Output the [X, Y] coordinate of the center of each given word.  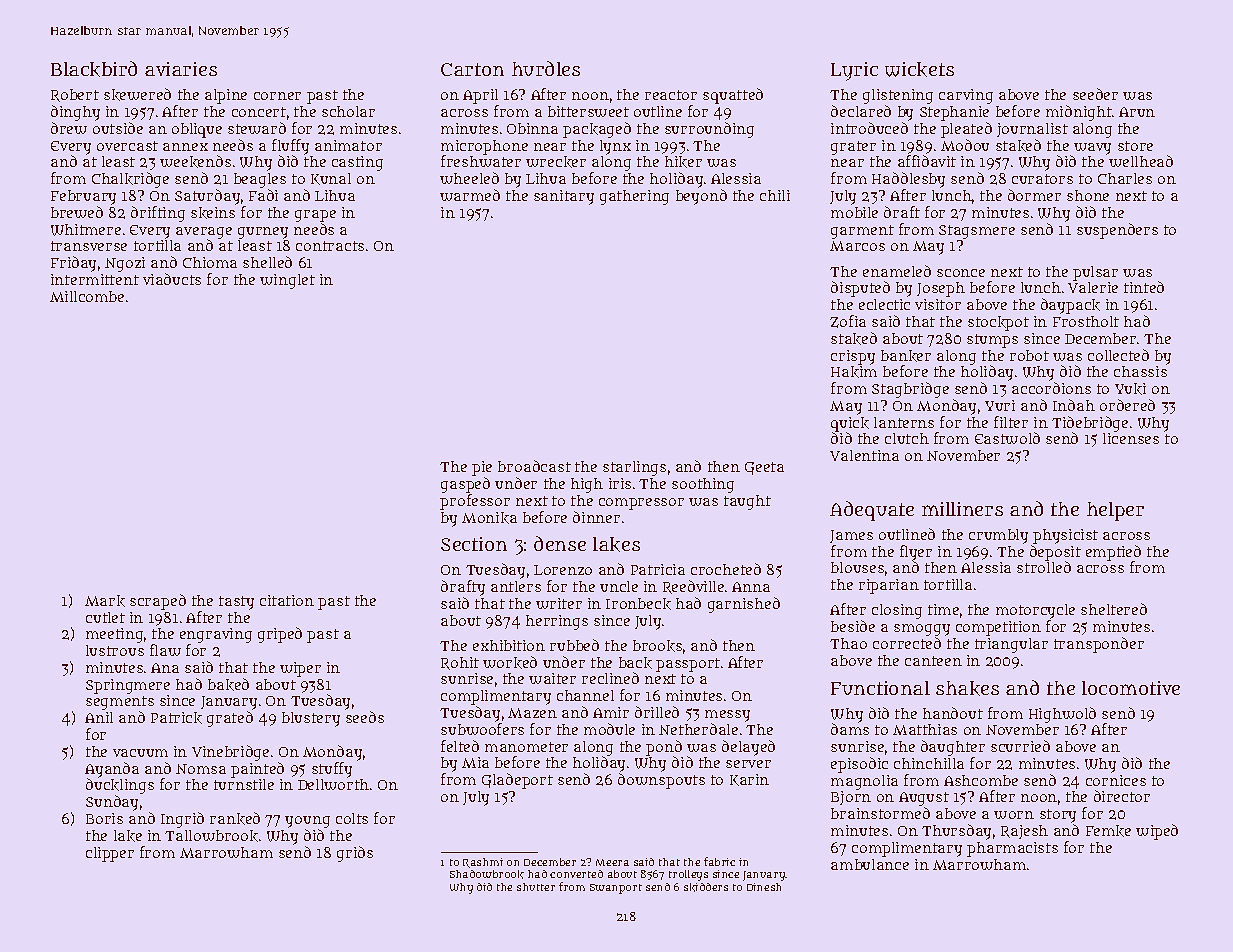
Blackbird [94, 69]
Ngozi [125, 264]
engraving [216, 635]
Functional [880, 688]
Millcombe [87, 296]
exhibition [509, 645]
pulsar [1095, 273]
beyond [701, 197]
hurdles [546, 68]
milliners [962, 509]
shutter [536, 887]
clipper [110, 854]
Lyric [854, 71]
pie [482, 468]
